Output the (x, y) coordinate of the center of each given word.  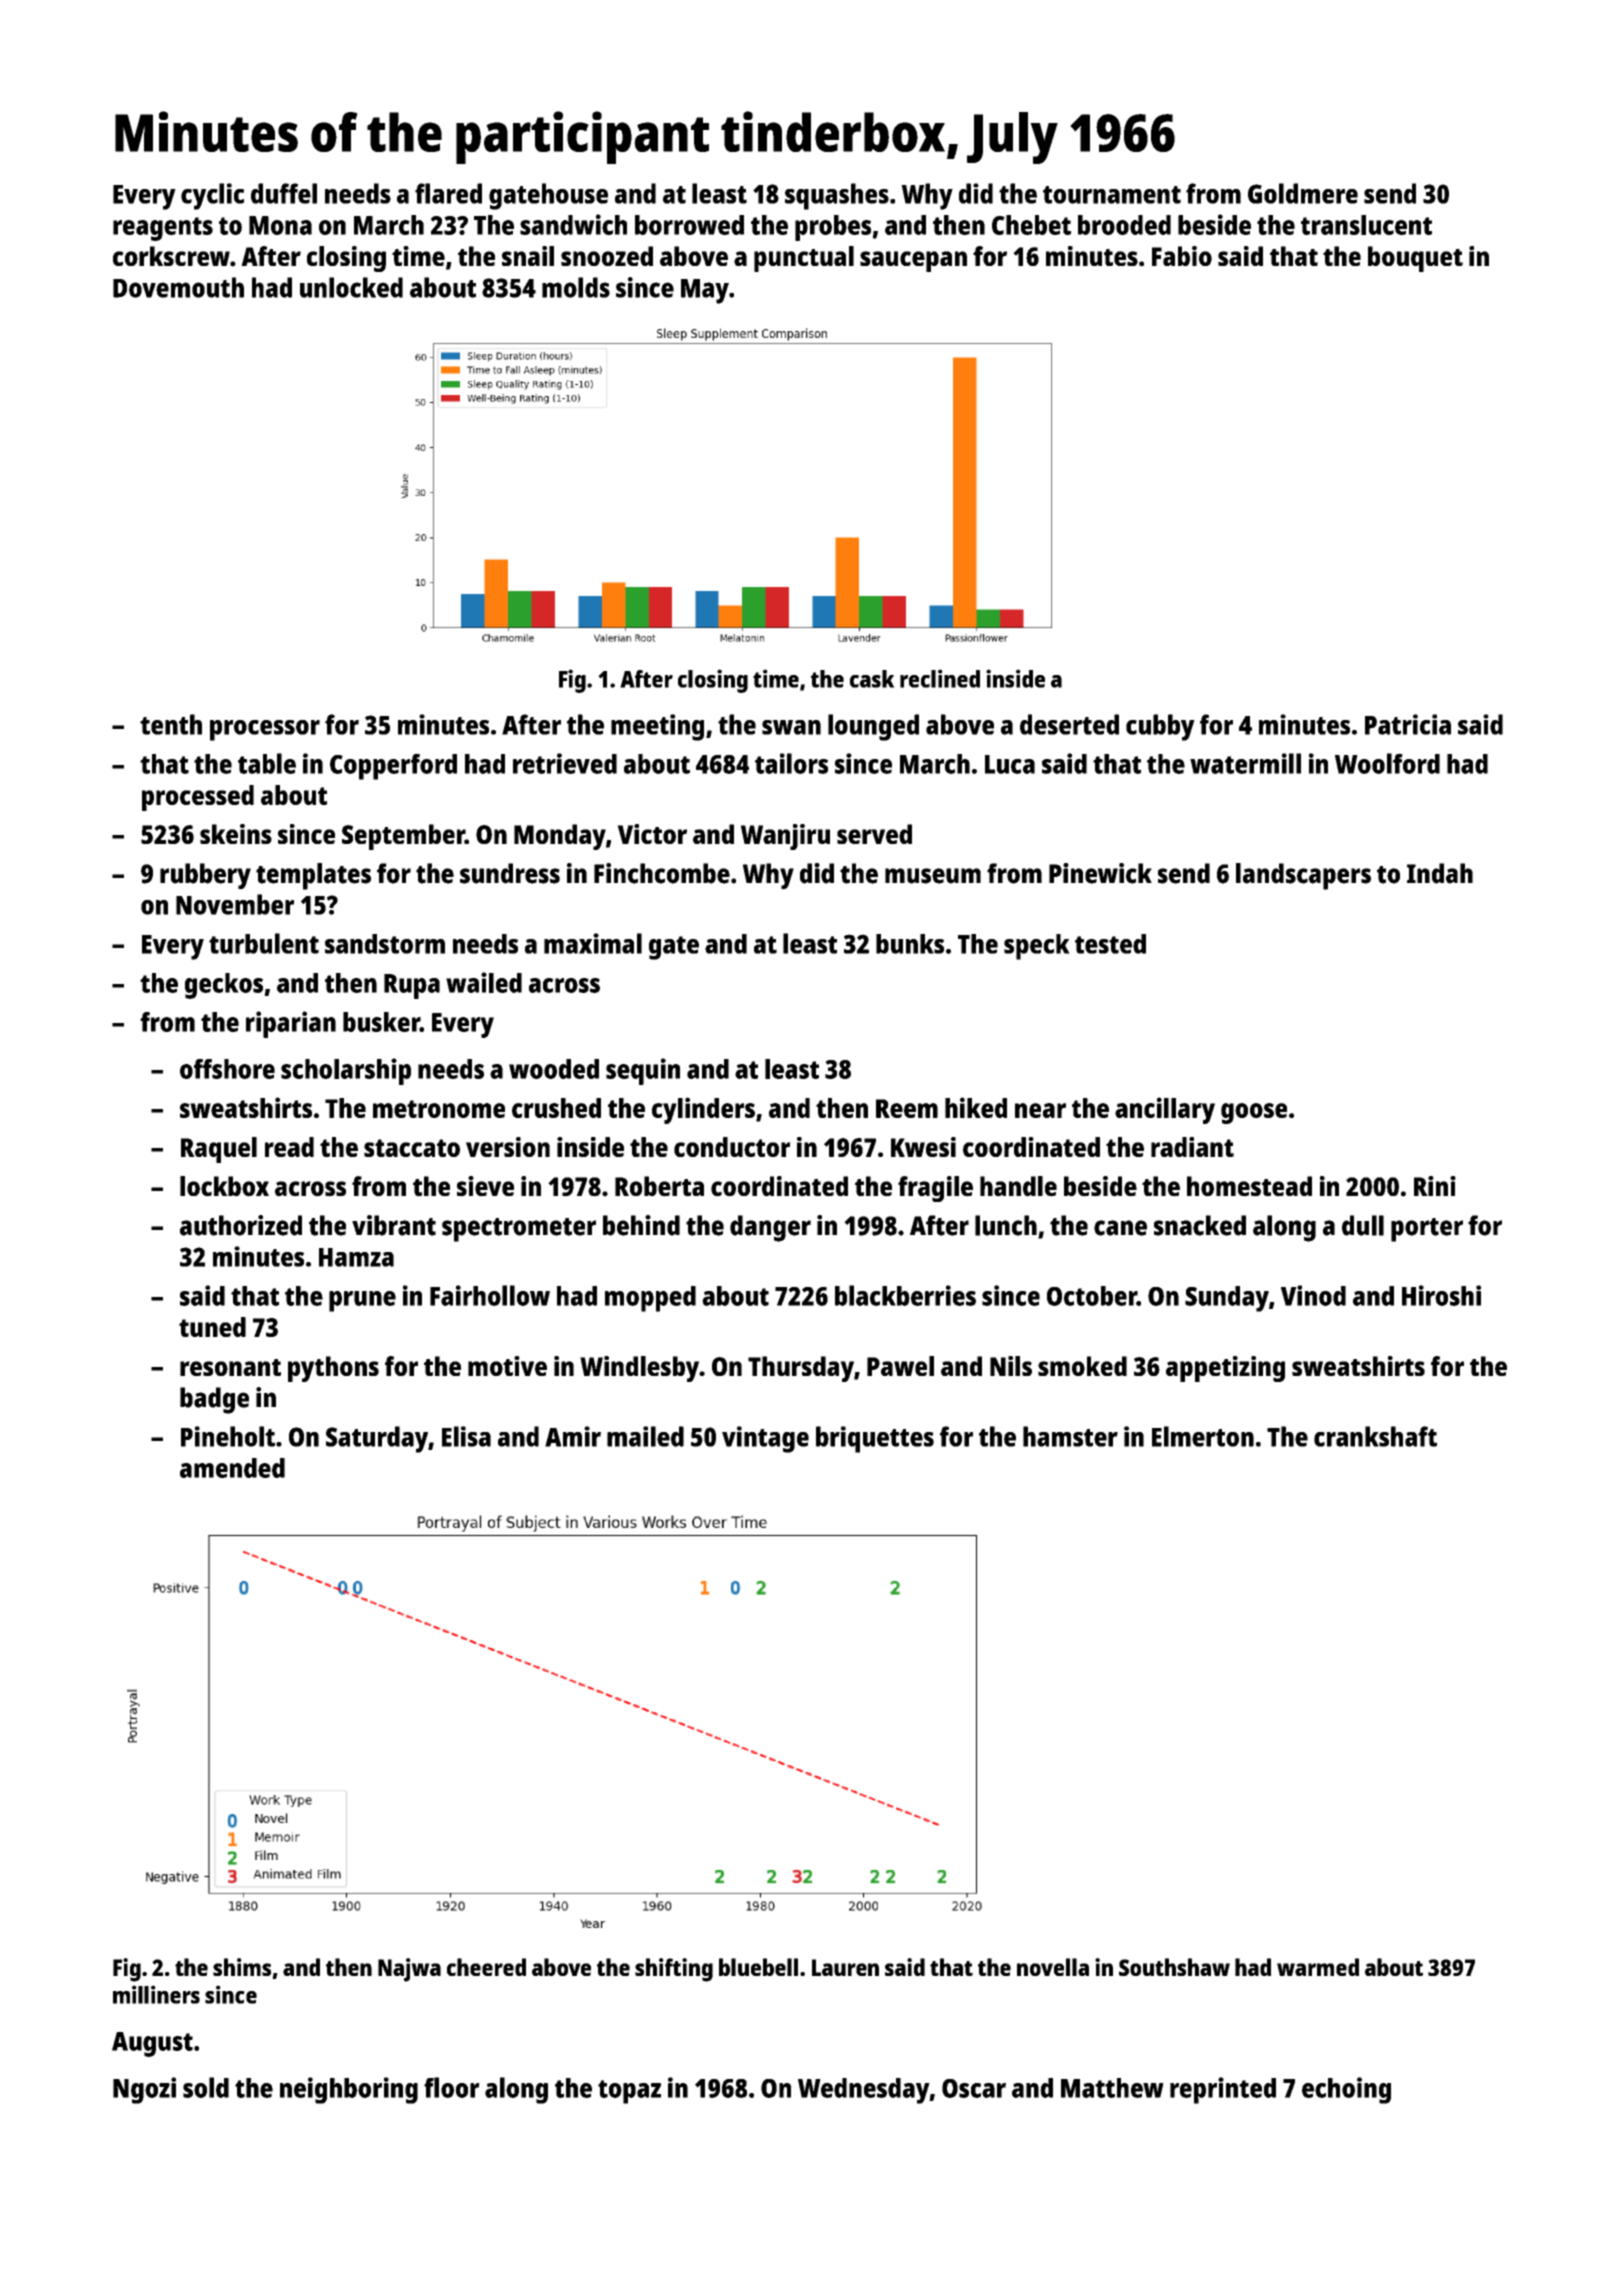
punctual (804, 259)
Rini (1435, 1186)
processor (265, 730)
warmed (1318, 1967)
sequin (643, 1071)
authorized (241, 1225)
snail (528, 256)
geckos (224, 986)
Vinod (1313, 1295)
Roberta (659, 1186)
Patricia (1408, 724)
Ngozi (144, 2090)
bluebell (758, 1967)
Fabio (1182, 256)
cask (872, 679)
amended (232, 1468)
